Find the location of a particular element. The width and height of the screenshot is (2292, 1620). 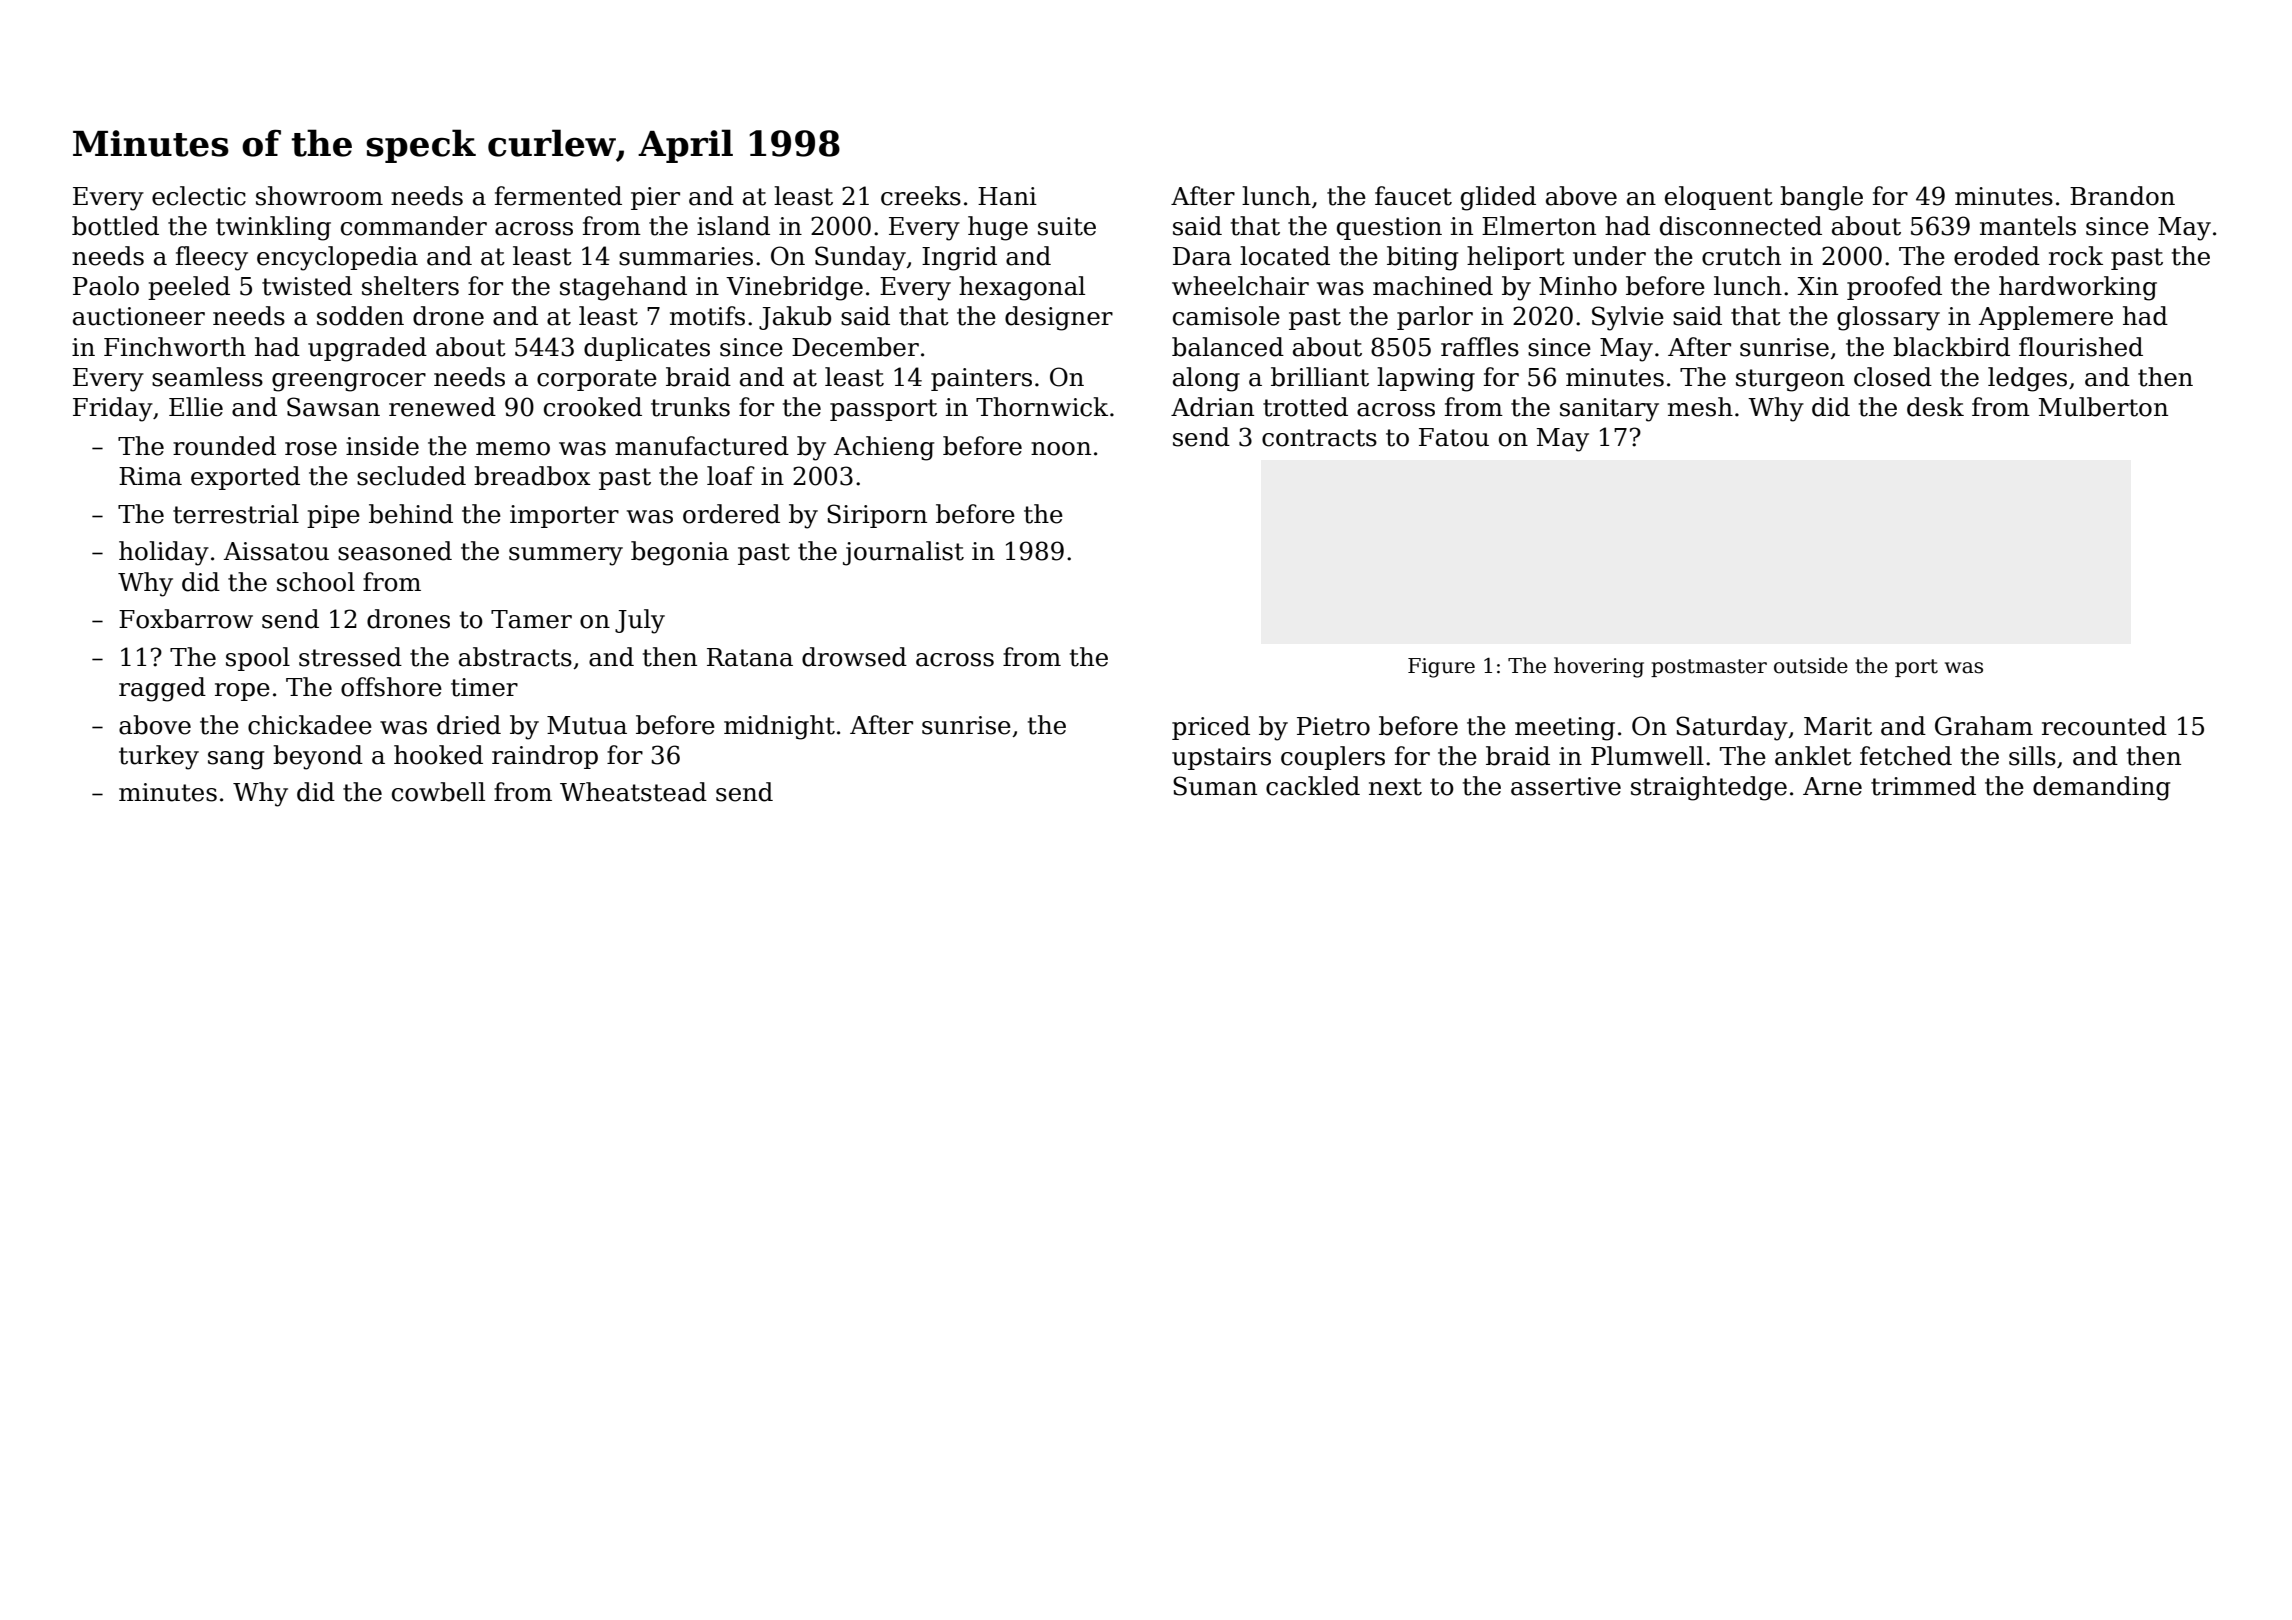

cackled is located at coordinates (1313, 786).
